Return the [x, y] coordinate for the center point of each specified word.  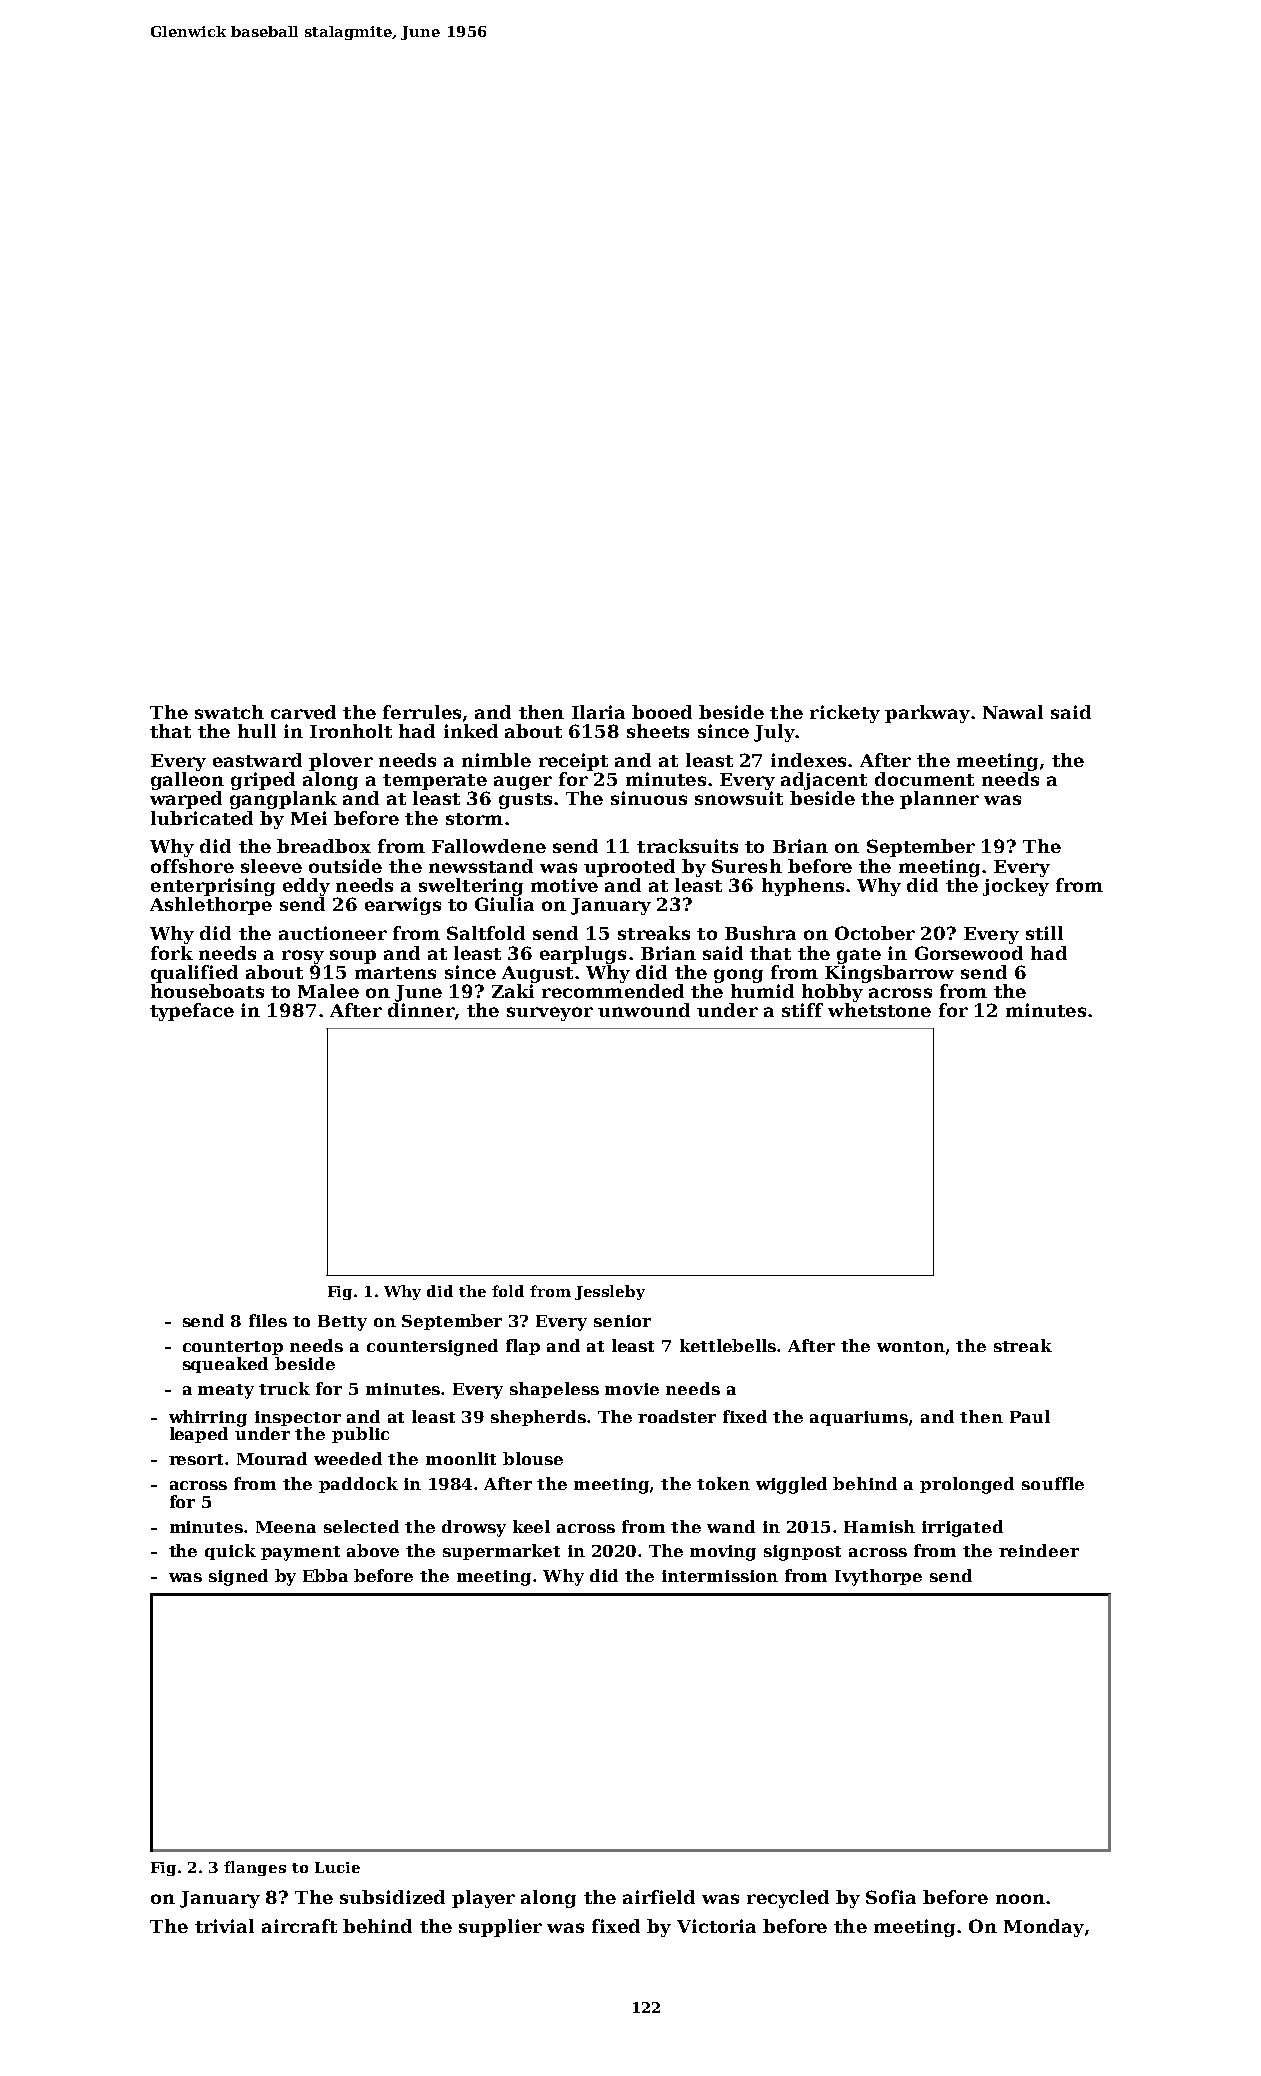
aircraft [299, 1926]
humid [762, 991]
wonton [911, 1346]
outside [345, 866]
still [1044, 933]
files [268, 1320]
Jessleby [610, 1292]
